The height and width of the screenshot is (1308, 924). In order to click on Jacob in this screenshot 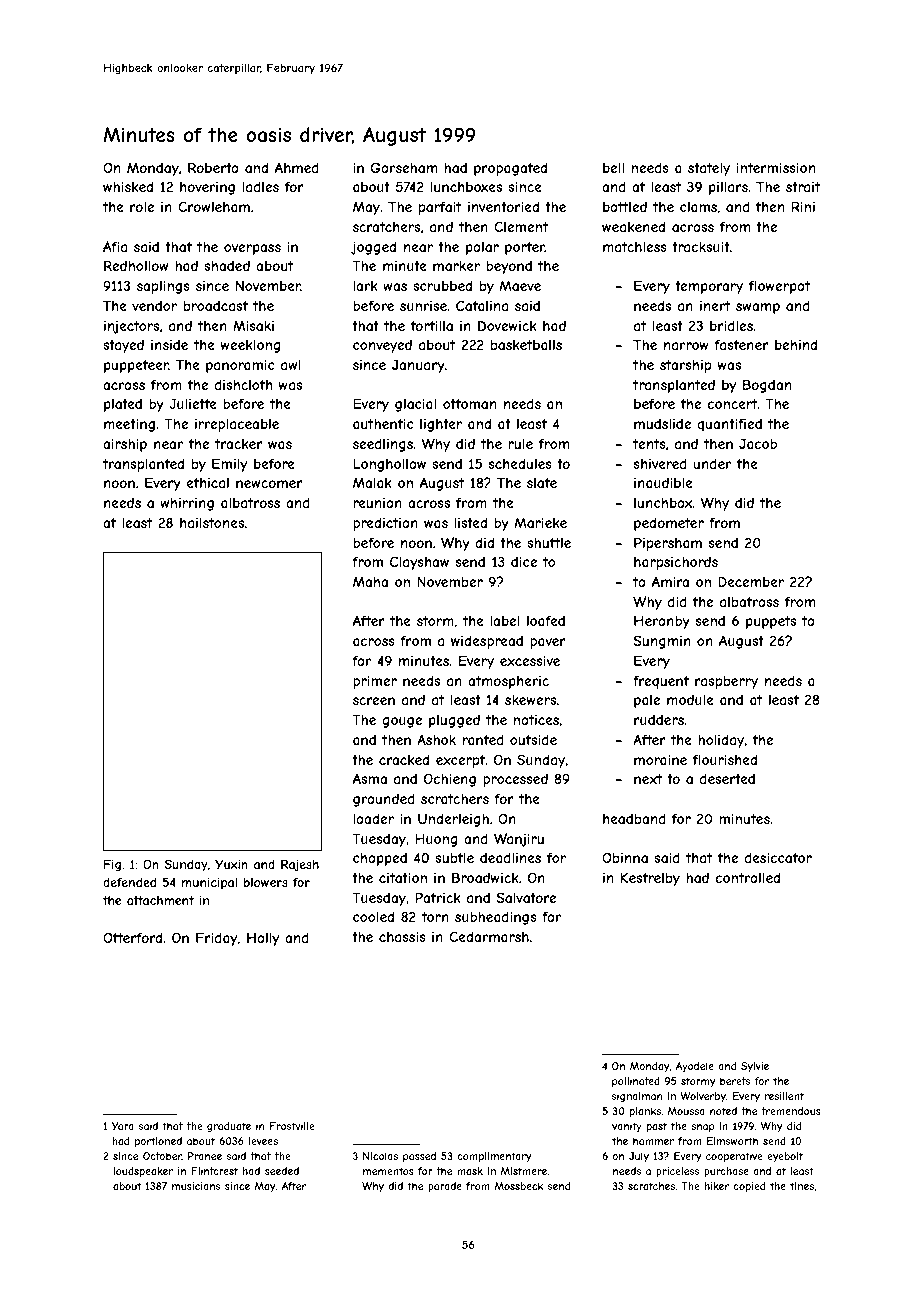, I will do `click(758, 443)`.
